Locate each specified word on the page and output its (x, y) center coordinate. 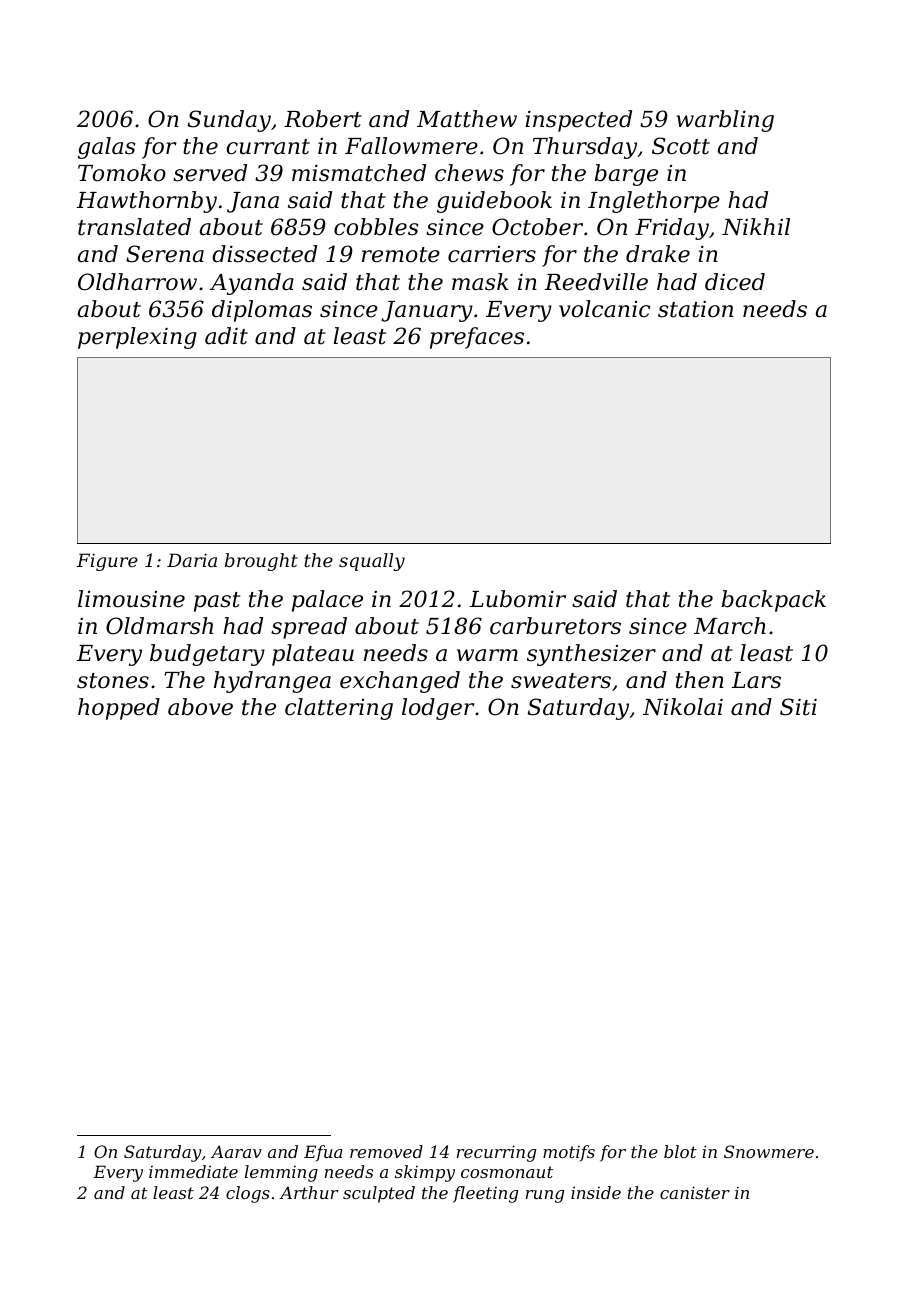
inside (596, 1192)
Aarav (236, 1151)
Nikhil (756, 227)
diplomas (262, 311)
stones (113, 681)
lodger (438, 709)
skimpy (425, 1173)
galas (107, 148)
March (730, 626)
